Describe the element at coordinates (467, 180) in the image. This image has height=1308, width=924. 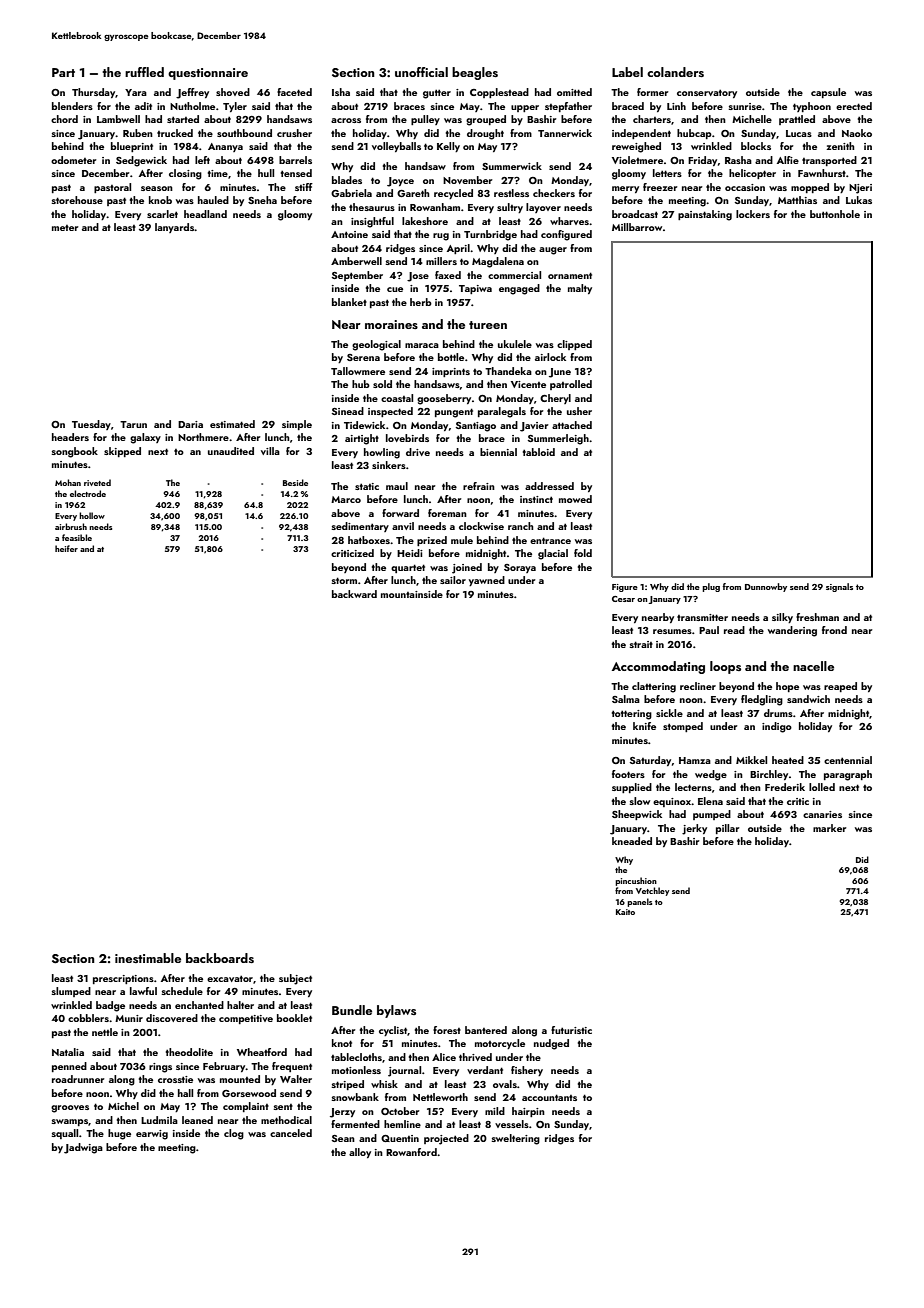
I see `November` at that location.
